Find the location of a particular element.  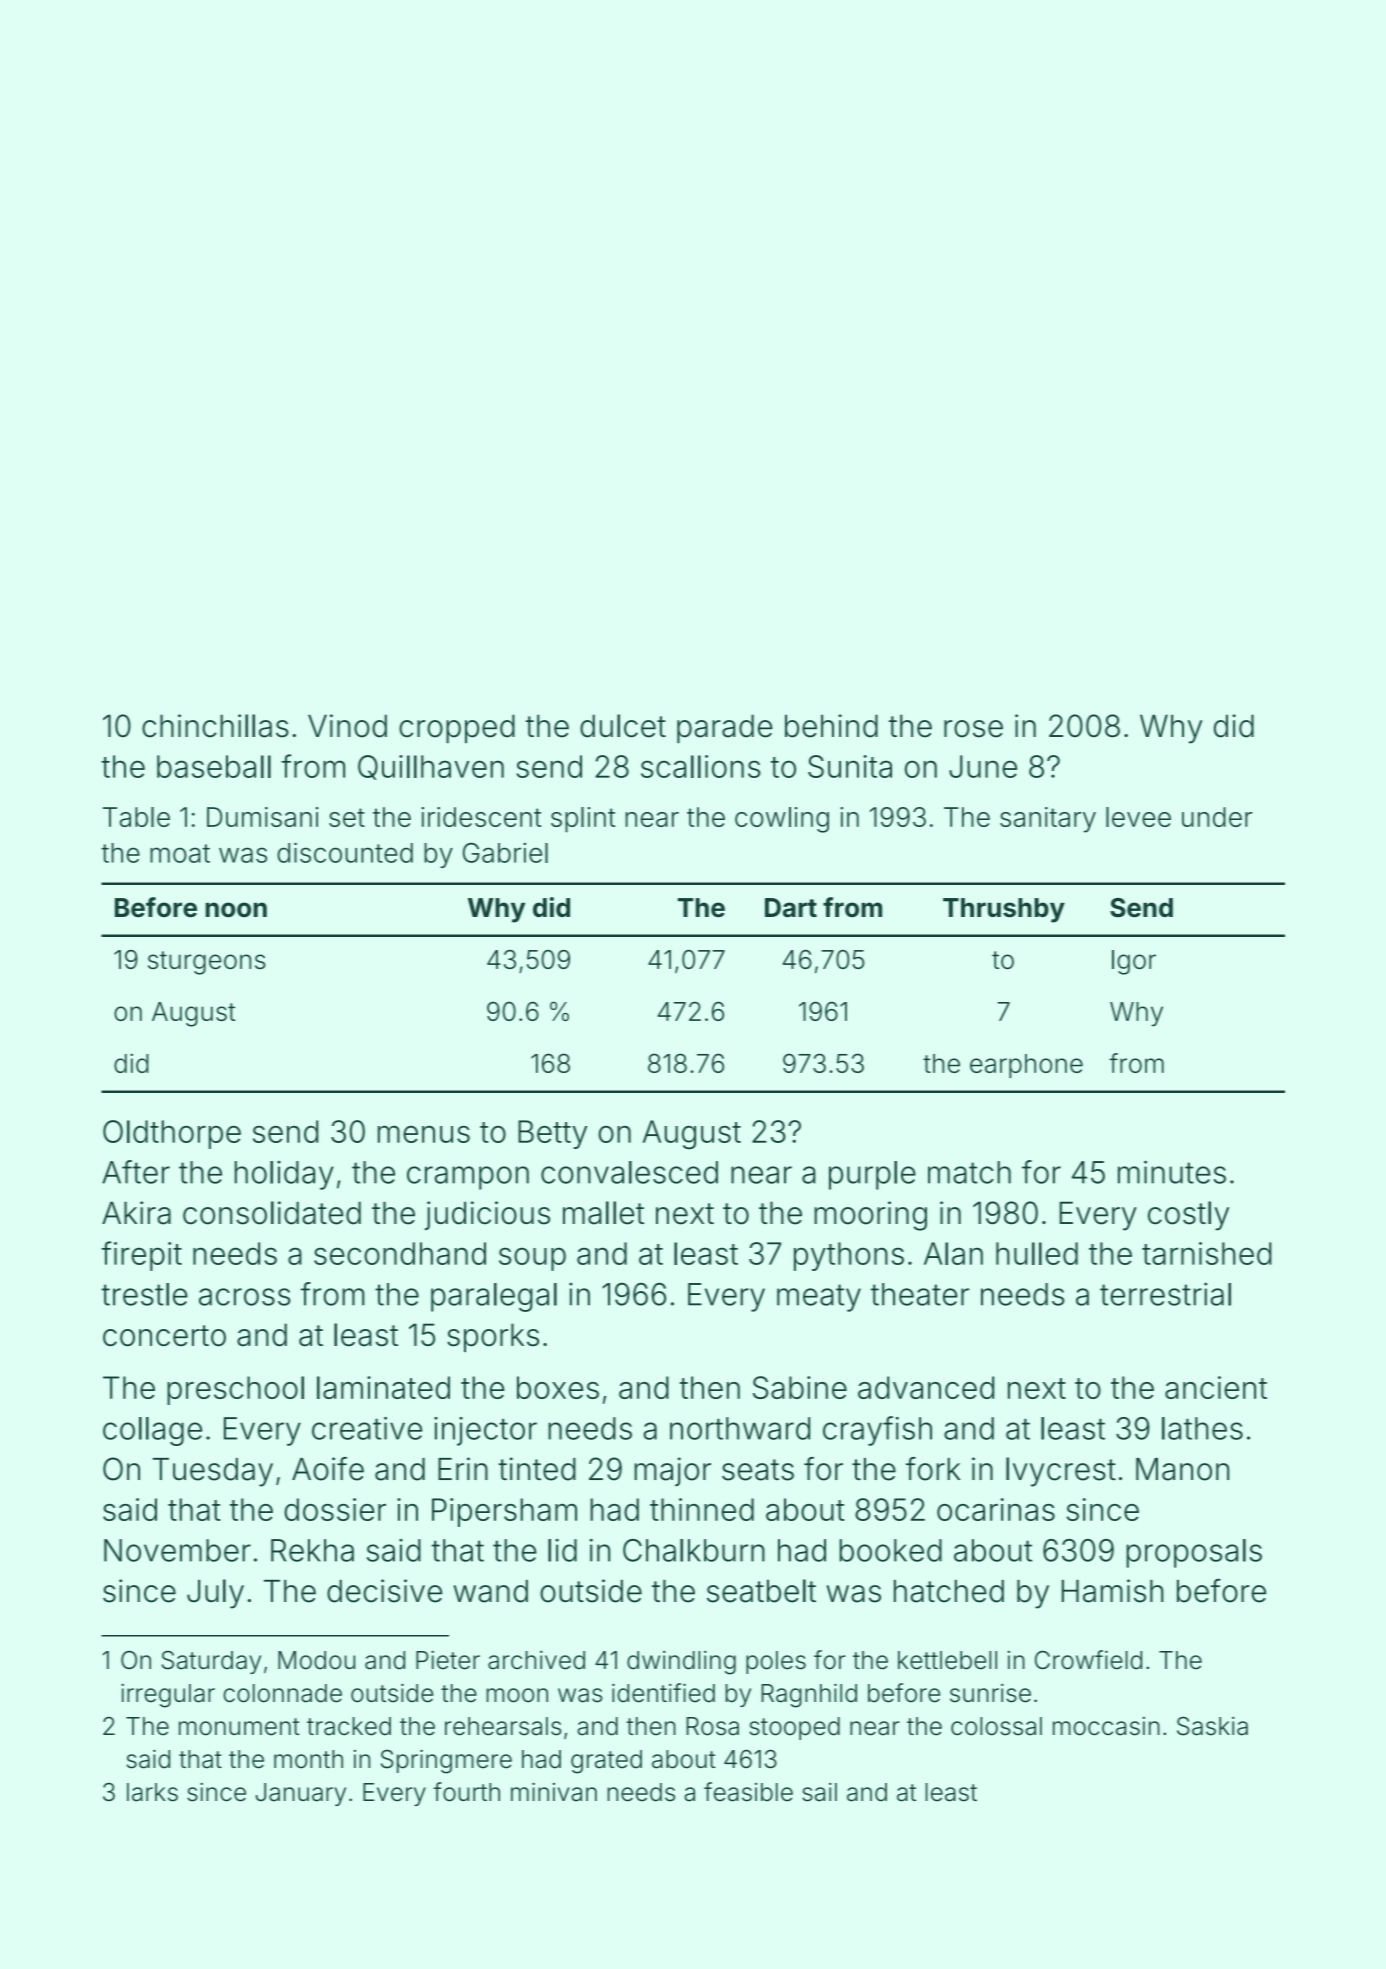

dulcet is located at coordinates (623, 726).
